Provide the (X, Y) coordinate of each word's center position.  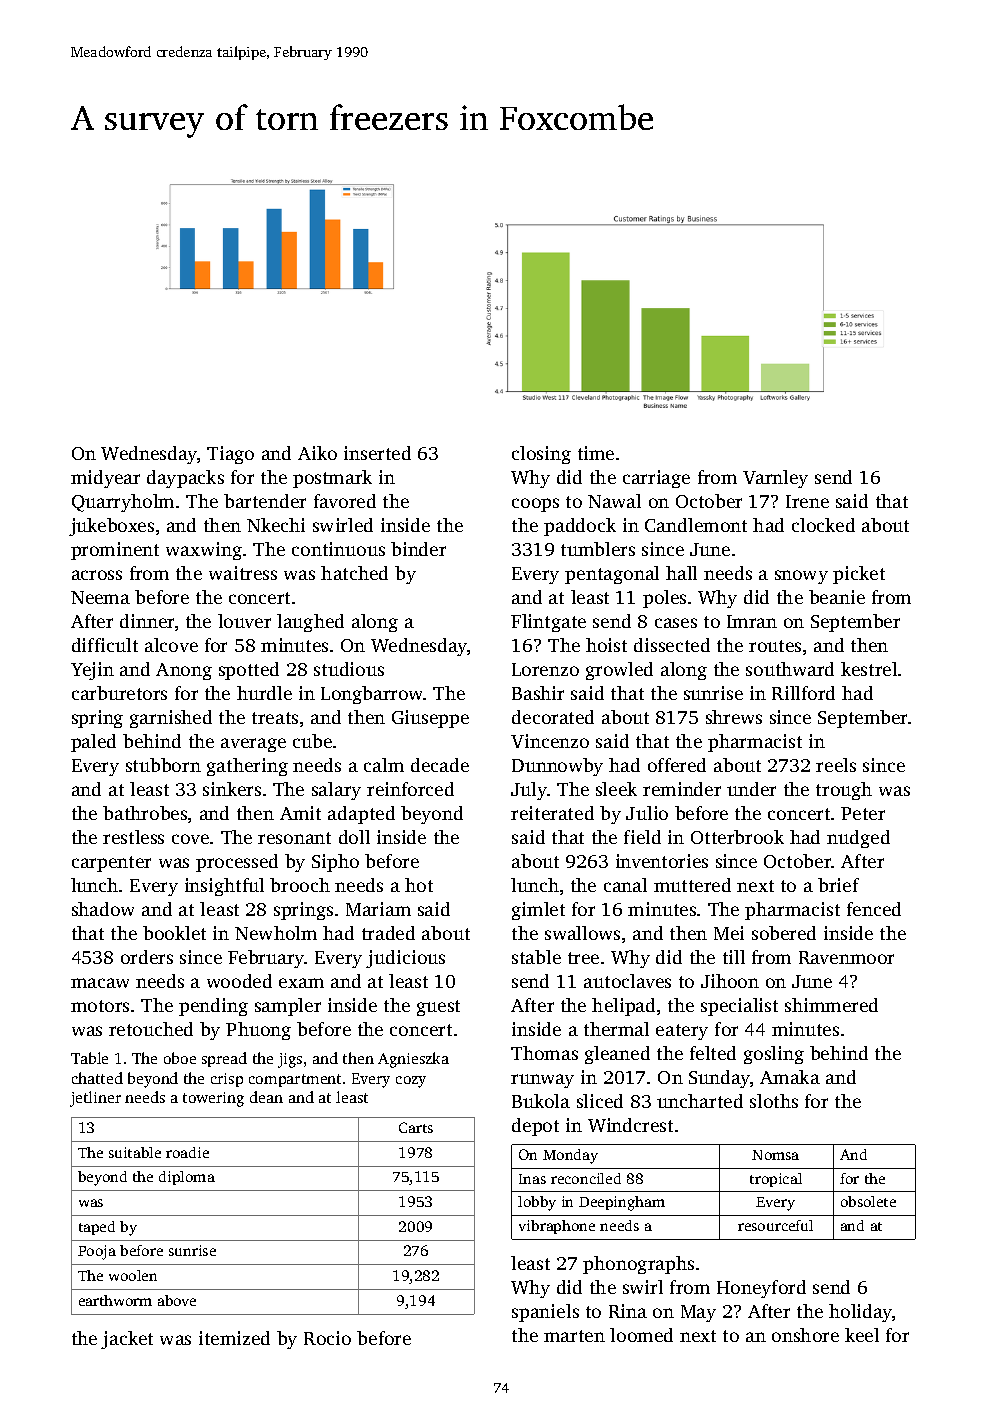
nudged (858, 839)
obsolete (868, 1201)
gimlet (538, 911)
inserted (377, 453)
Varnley (775, 479)
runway (542, 1081)
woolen (133, 1275)
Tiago (230, 455)
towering (213, 1099)
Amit (300, 813)
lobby (537, 1203)
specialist (739, 1007)
